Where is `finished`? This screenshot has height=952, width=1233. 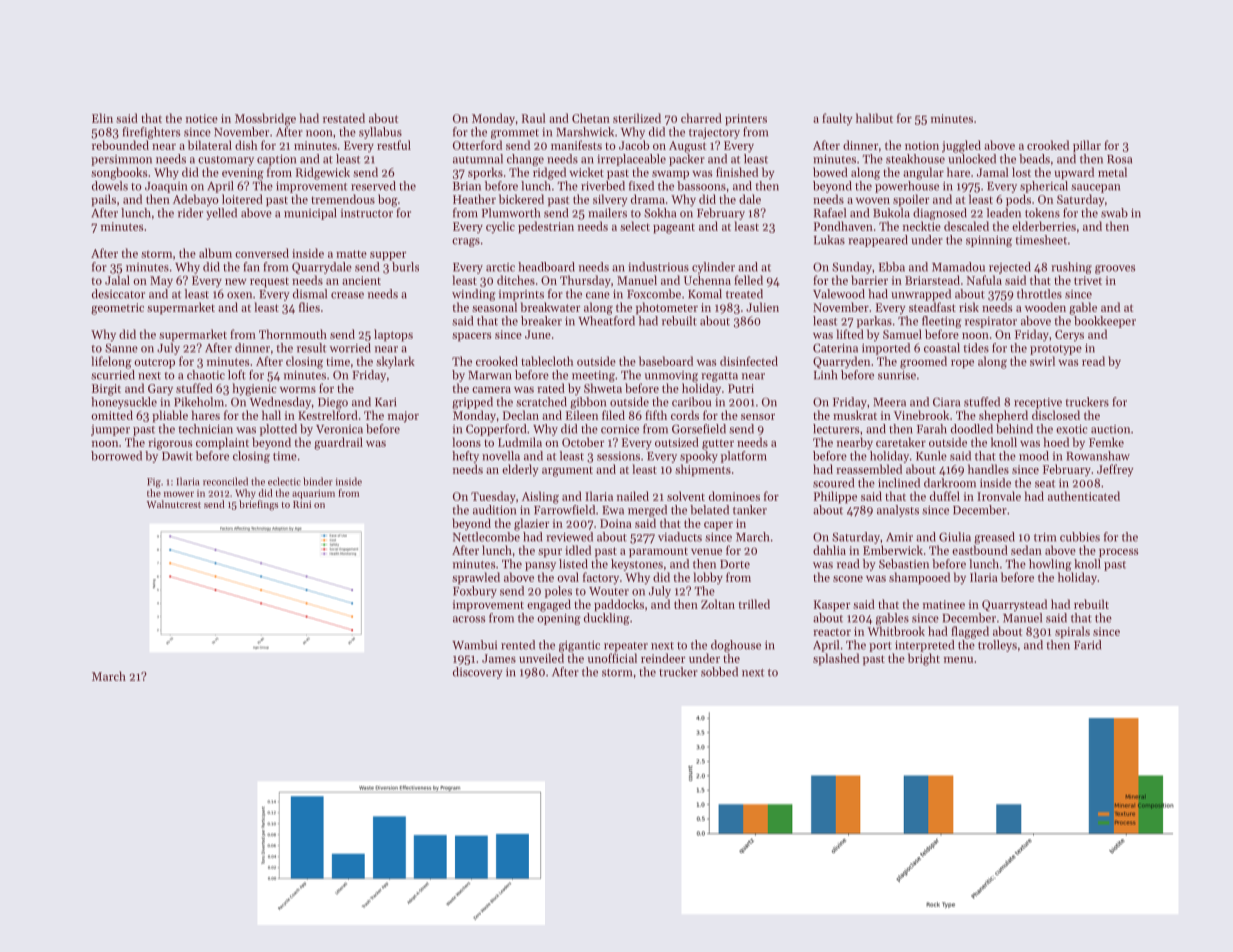 finished is located at coordinates (737, 172).
